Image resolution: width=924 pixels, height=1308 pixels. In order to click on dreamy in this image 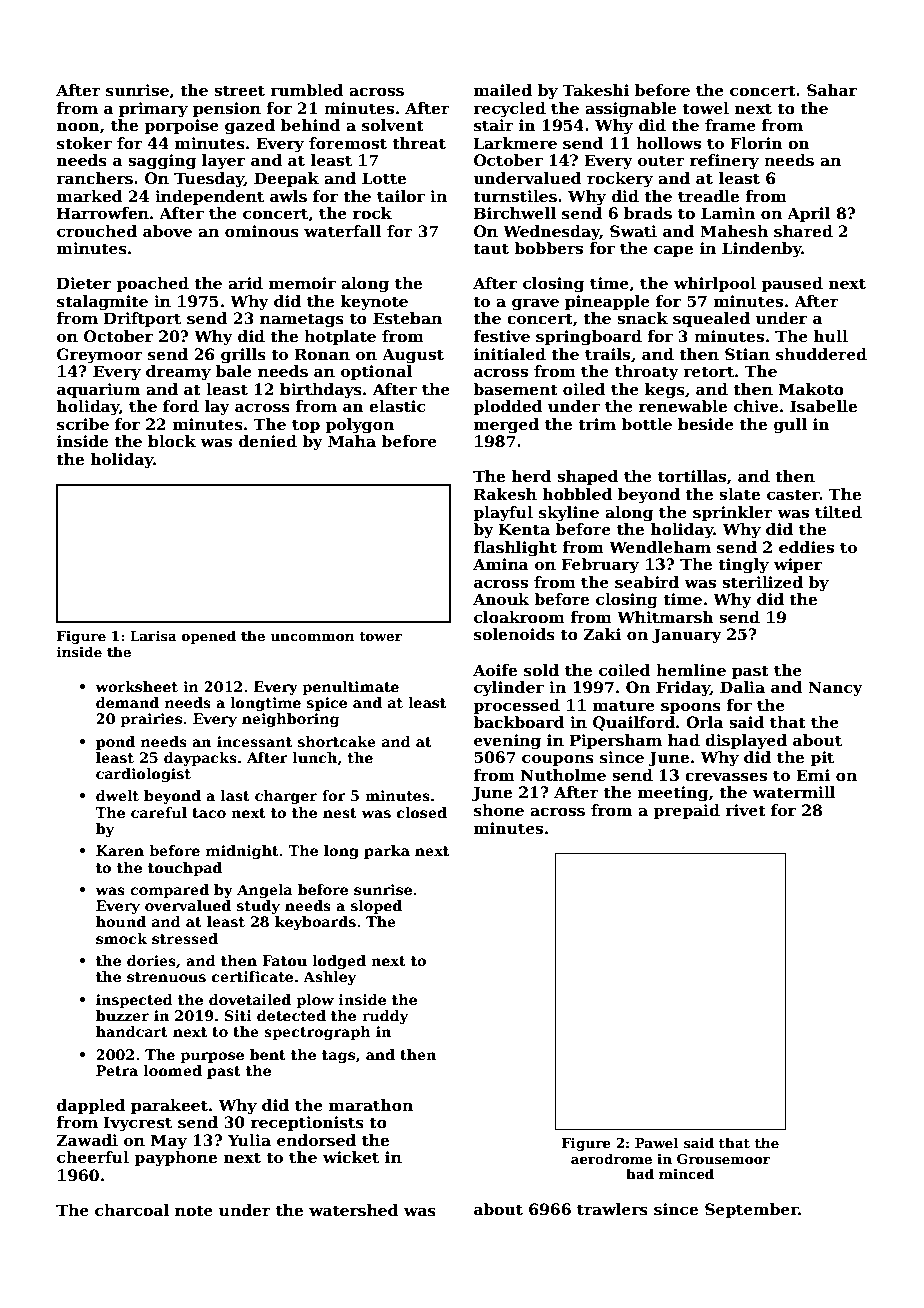, I will do `click(178, 373)`.
